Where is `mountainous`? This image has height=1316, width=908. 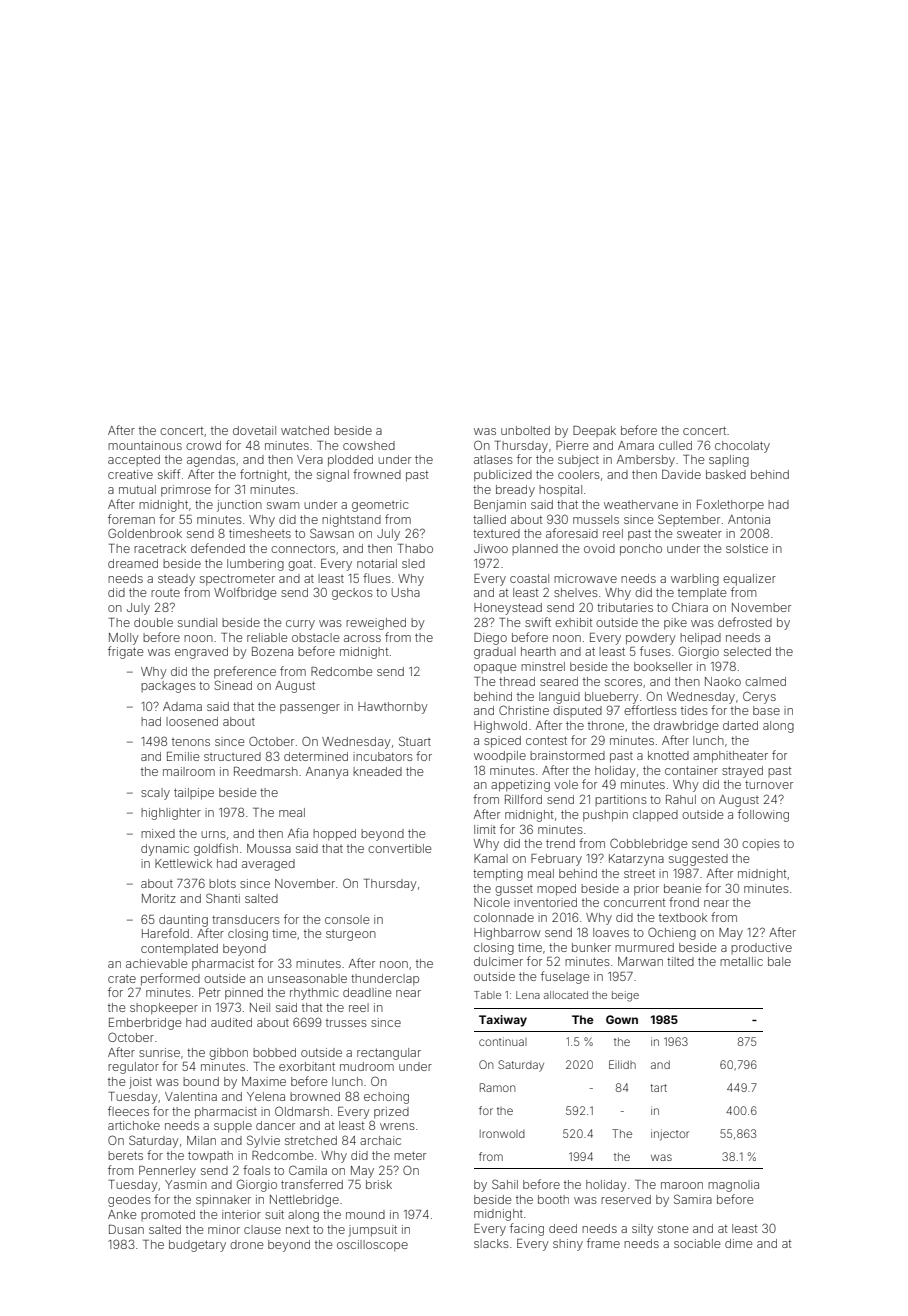 mountainous is located at coordinates (145, 445).
